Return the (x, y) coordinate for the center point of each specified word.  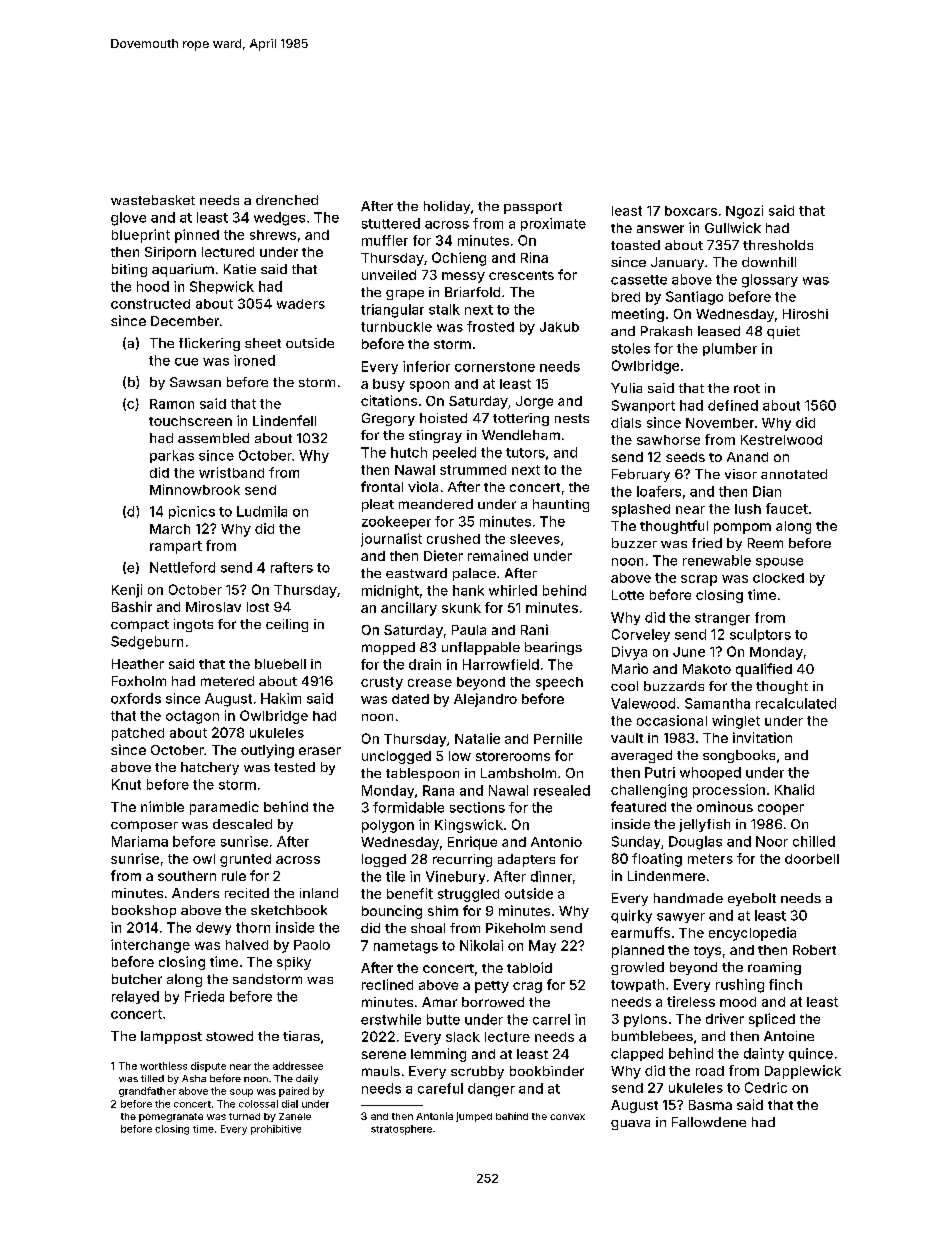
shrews (273, 235)
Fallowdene (709, 1122)
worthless (163, 1066)
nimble (162, 806)
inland (319, 893)
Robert (814, 950)
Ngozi (744, 212)
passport (533, 208)
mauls (381, 1071)
